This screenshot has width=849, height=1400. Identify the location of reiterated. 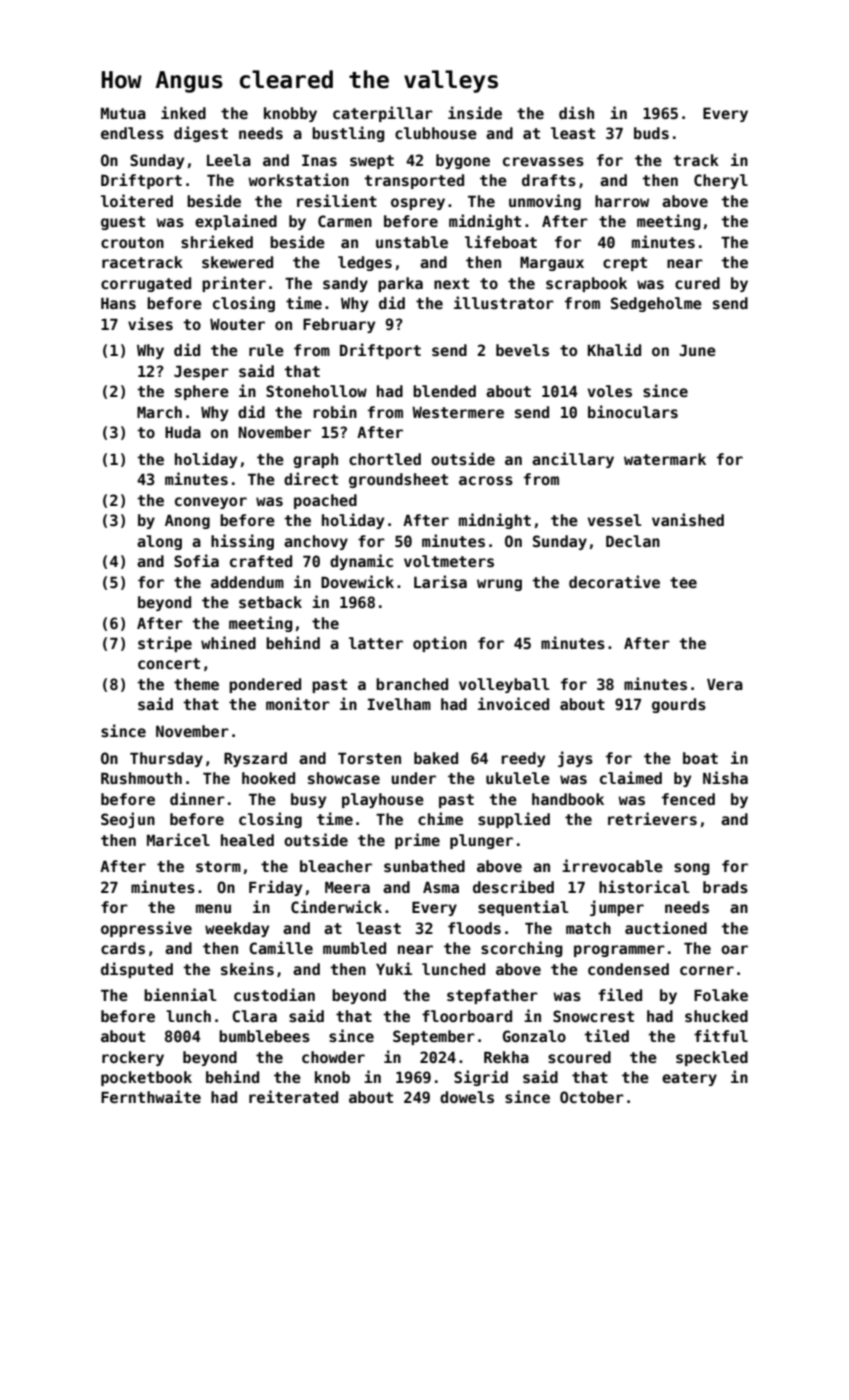
(293, 1096).
